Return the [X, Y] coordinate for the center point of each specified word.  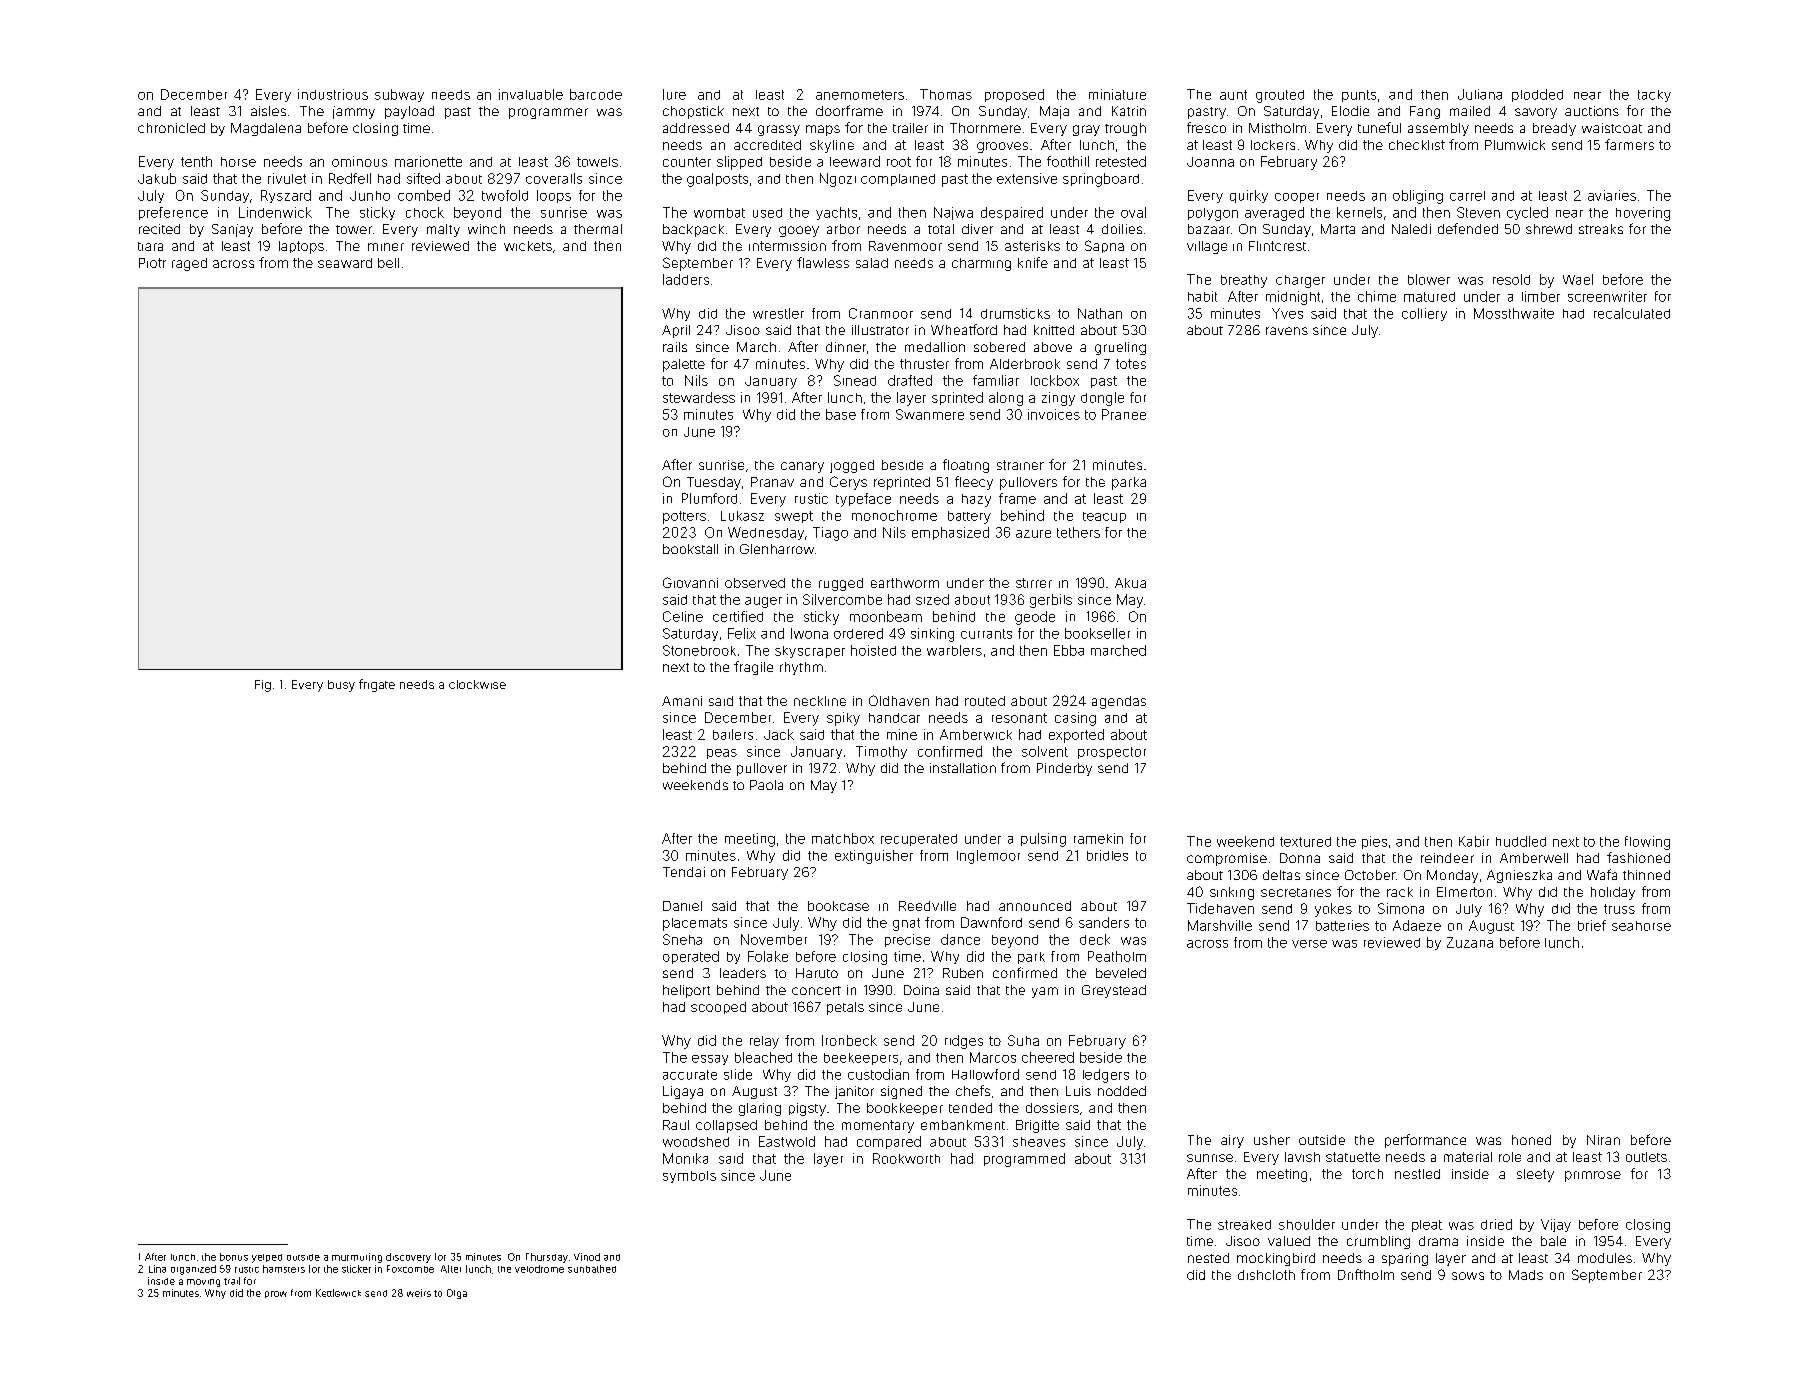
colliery [1424, 314]
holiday [1613, 893]
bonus [234, 1257]
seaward [345, 263]
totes [1131, 364]
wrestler [778, 313]
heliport [686, 991]
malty [443, 230]
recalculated [1632, 313]
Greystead [1114, 991]
